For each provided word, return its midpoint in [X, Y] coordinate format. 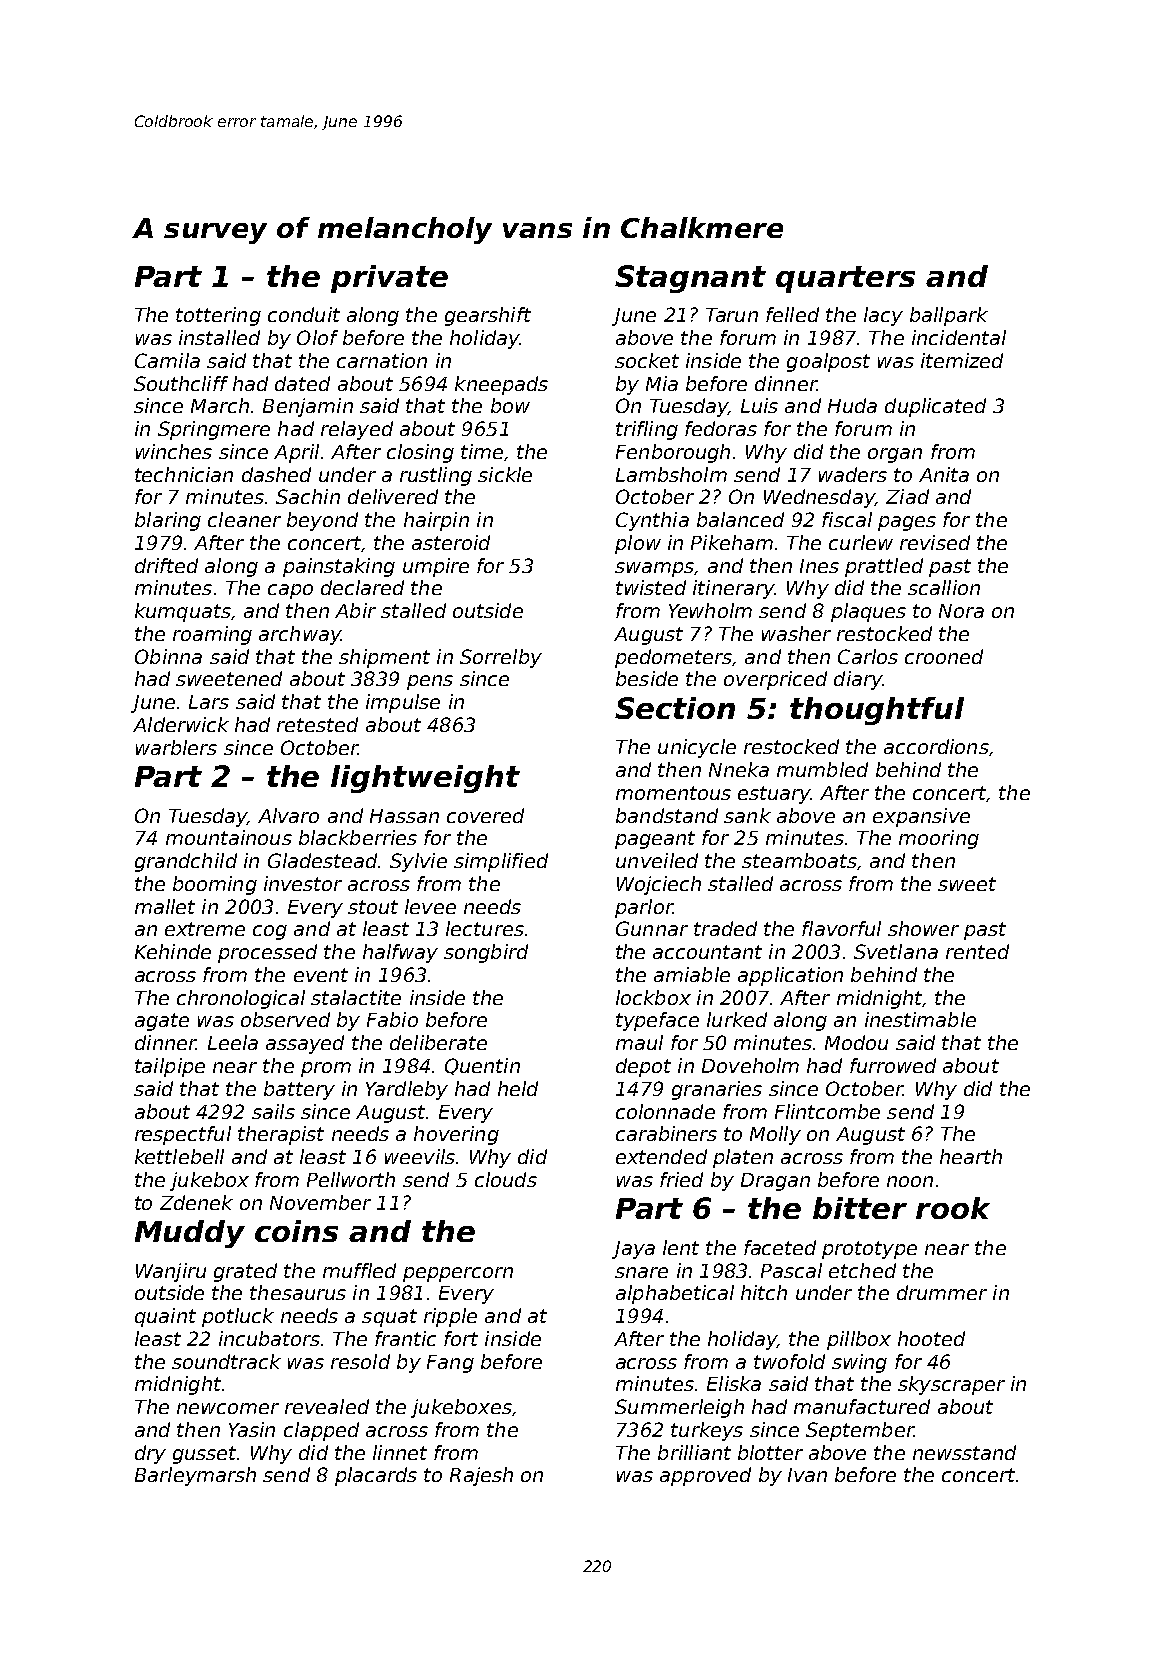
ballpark [949, 316]
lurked [737, 1019]
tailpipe [170, 1067]
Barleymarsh [195, 1476]
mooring [939, 839]
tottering [218, 316]
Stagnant [690, 279]
